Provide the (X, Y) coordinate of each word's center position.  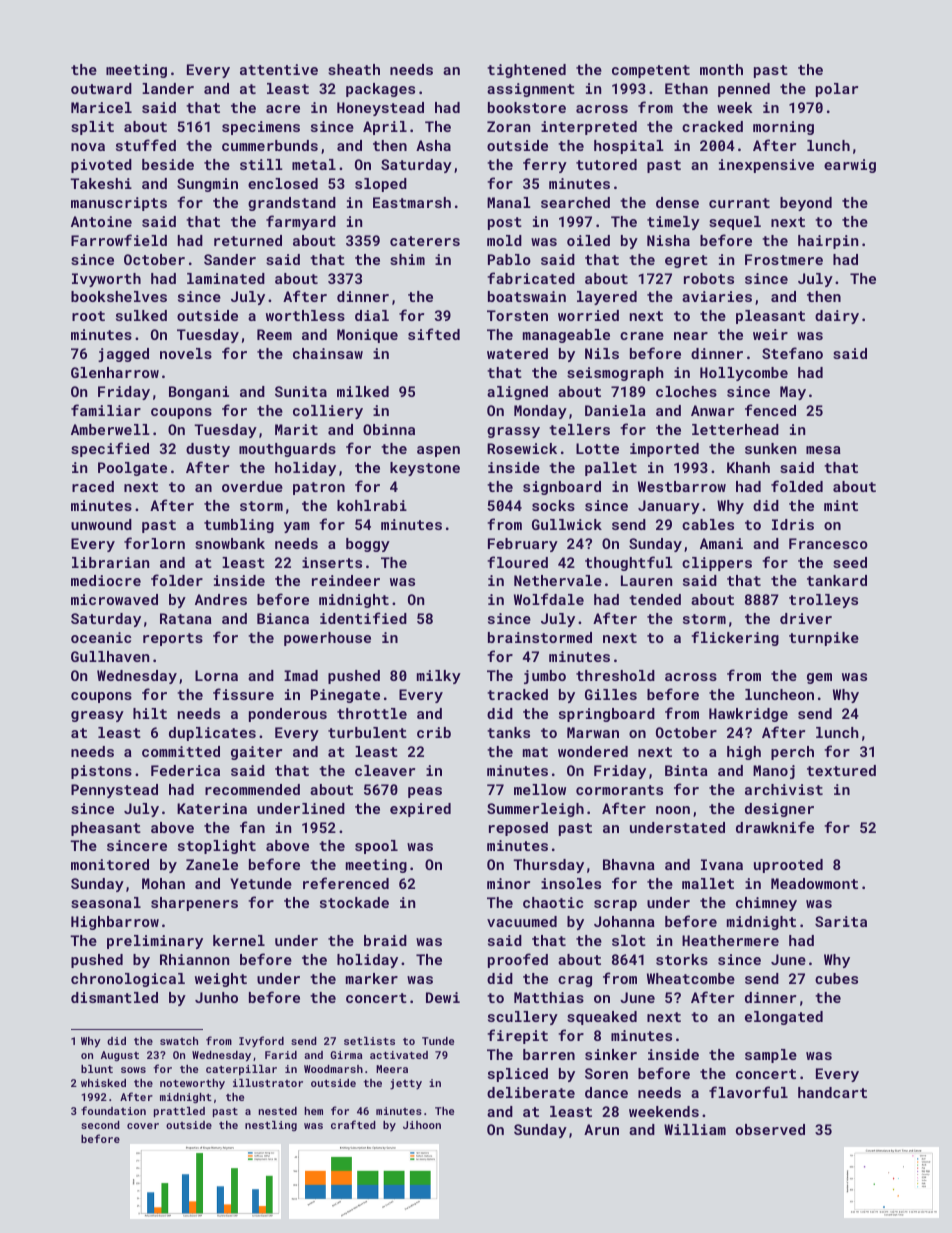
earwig (850, 166)
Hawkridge (748, 715)
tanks (508, 732)
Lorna (216, 675)
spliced (518, 1075)
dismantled (114, 997)
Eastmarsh (412, 202)
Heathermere (730, 940)
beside (168, 164)
